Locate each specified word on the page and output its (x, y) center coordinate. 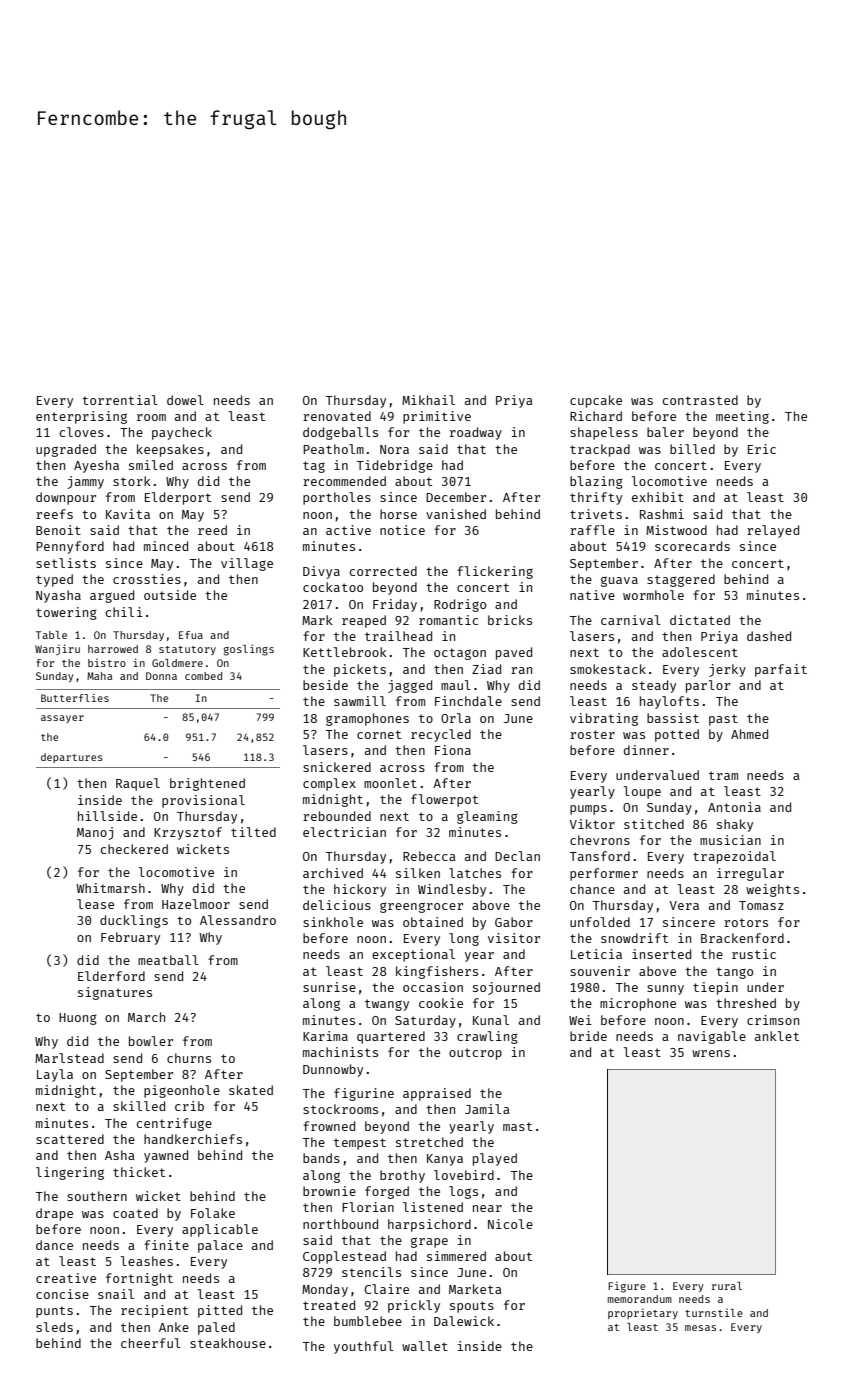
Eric (762, 449)
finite (166, 1245)
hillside (107, 816)
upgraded (66, 450)
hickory (360, 890)
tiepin (715, 988)
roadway (476, 433)
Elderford (111, 976)
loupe (642, 792)
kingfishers (437, 972)
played (495, 1159)
